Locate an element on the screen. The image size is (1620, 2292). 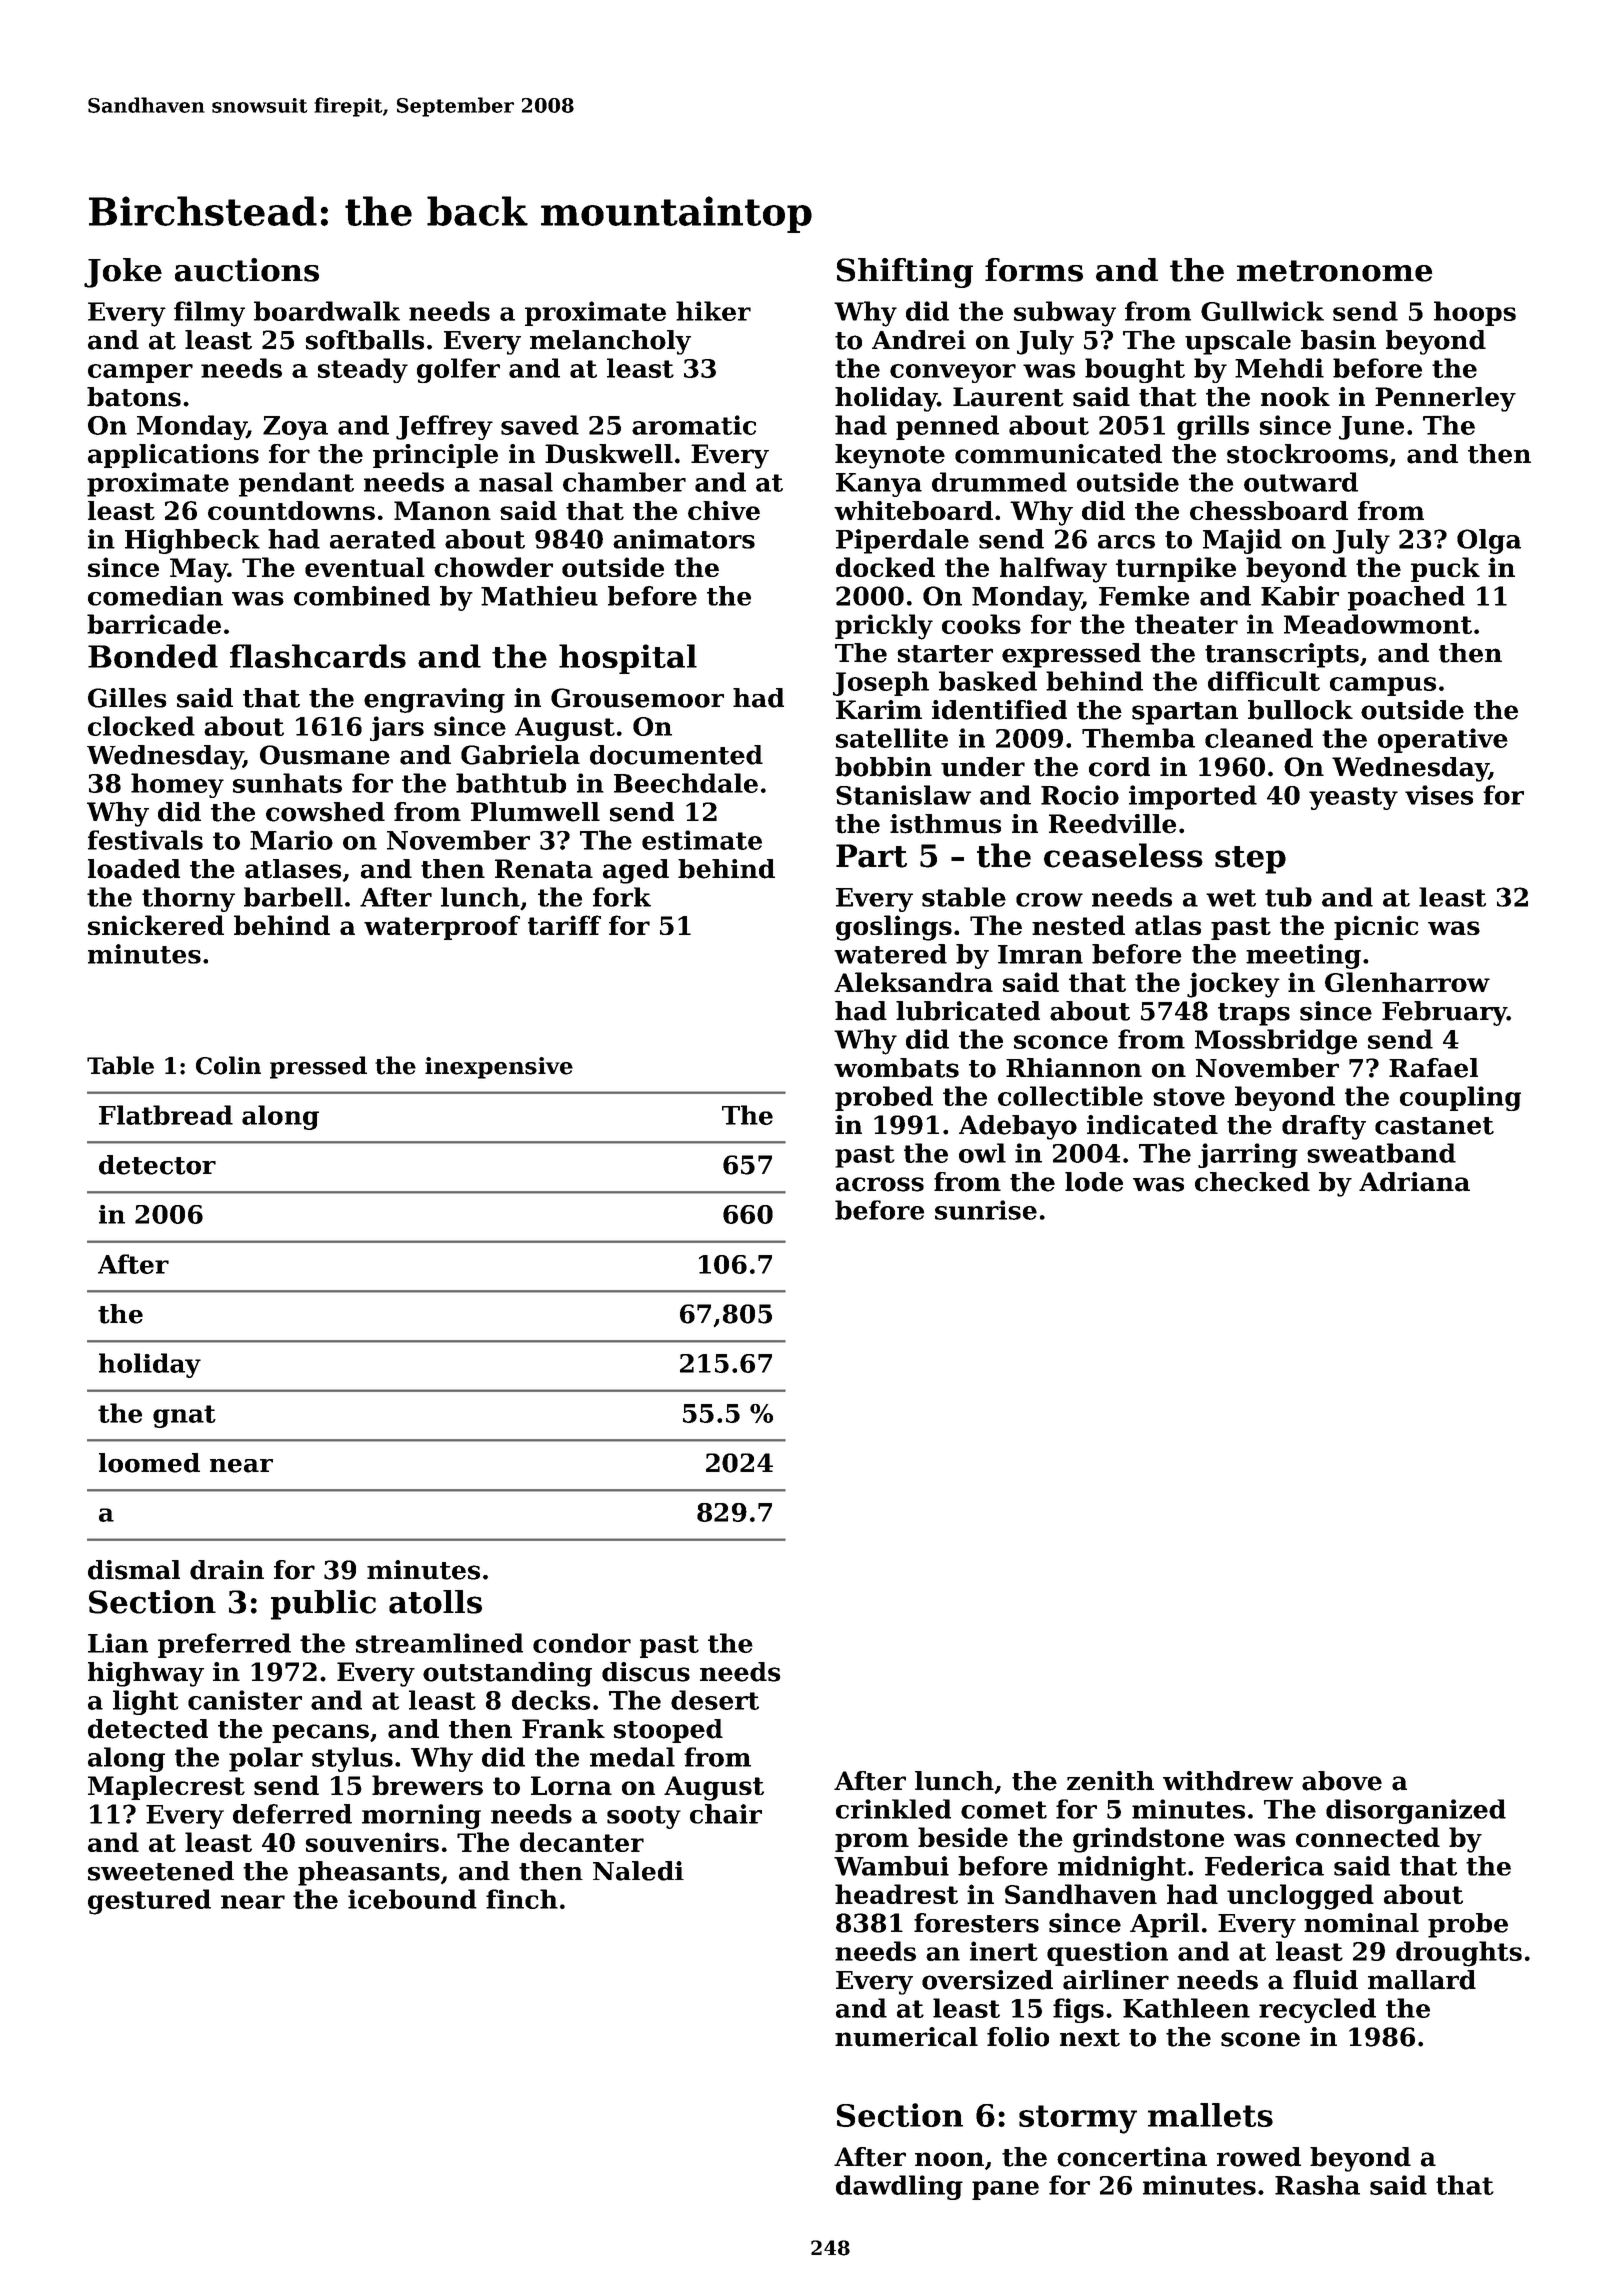
Joke is located at coordinates (123, 273).
